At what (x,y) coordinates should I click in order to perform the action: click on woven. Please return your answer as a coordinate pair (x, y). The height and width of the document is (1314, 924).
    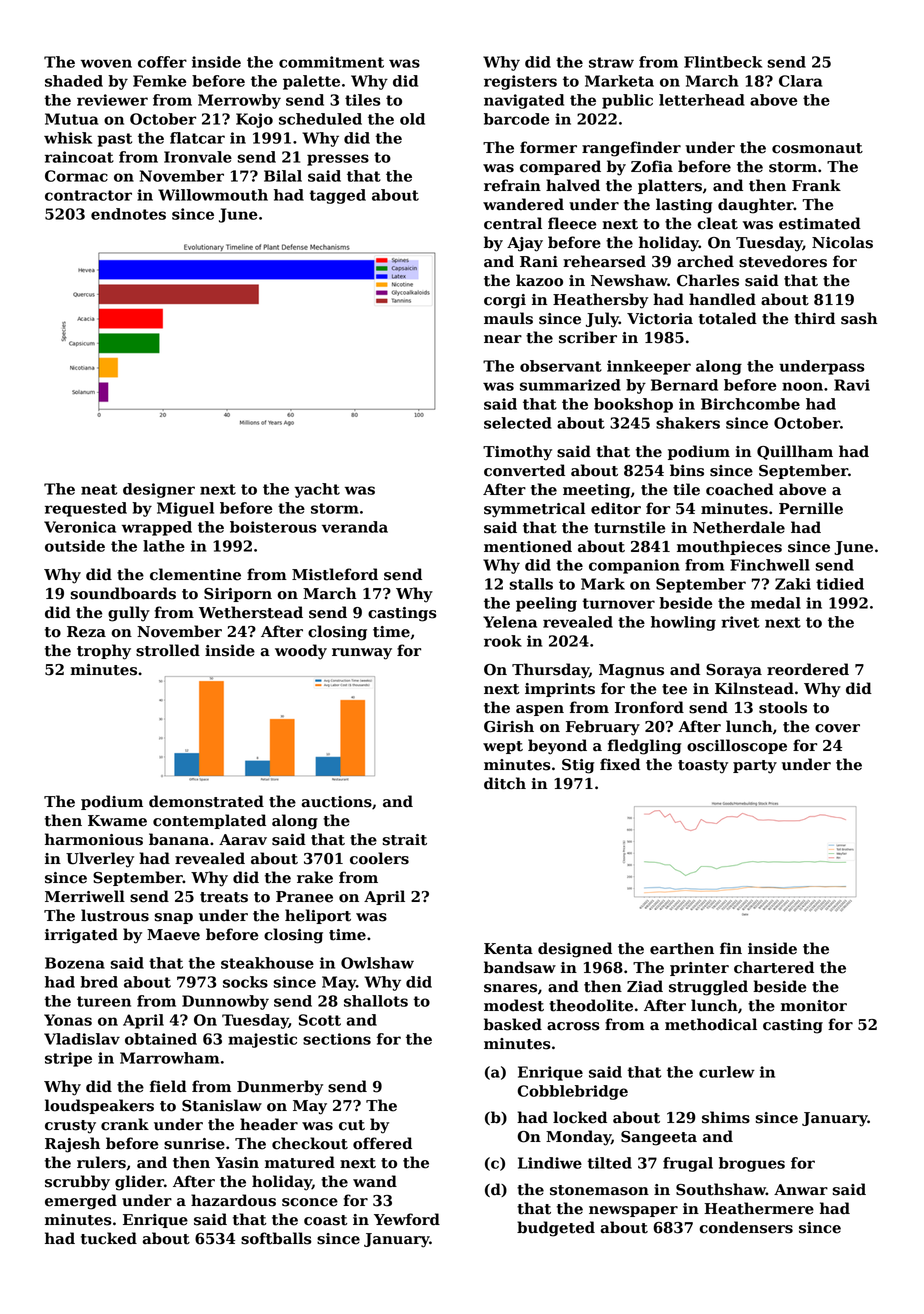
    Looking at the image, I should click on (106, 63).
